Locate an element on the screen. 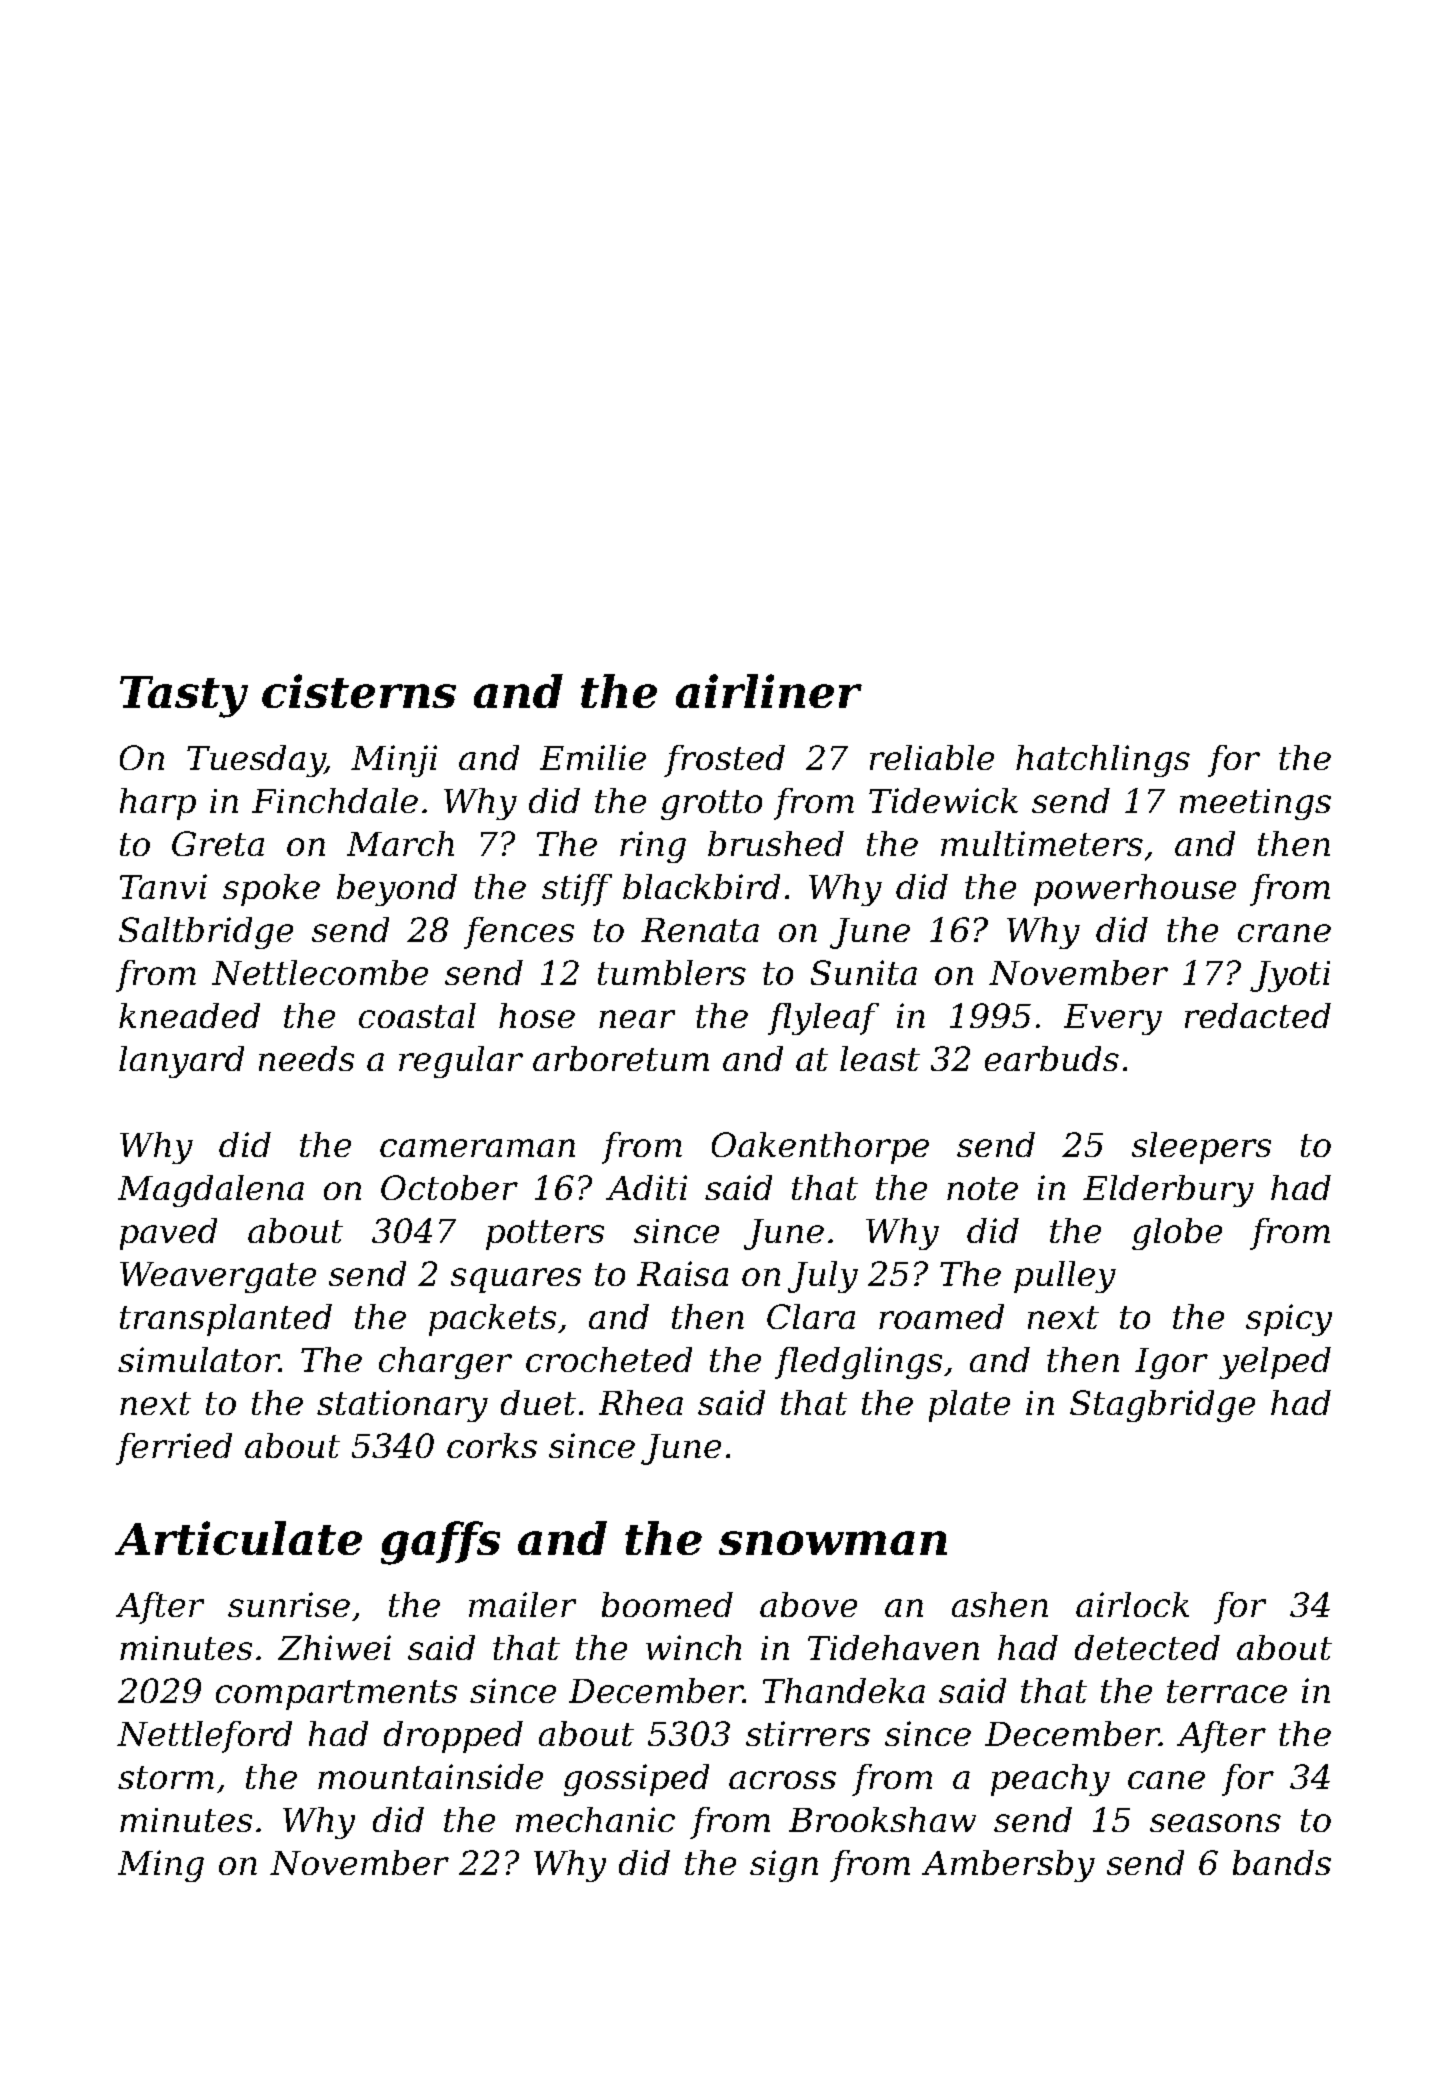  frosted is located at coordinates (724, 761).
